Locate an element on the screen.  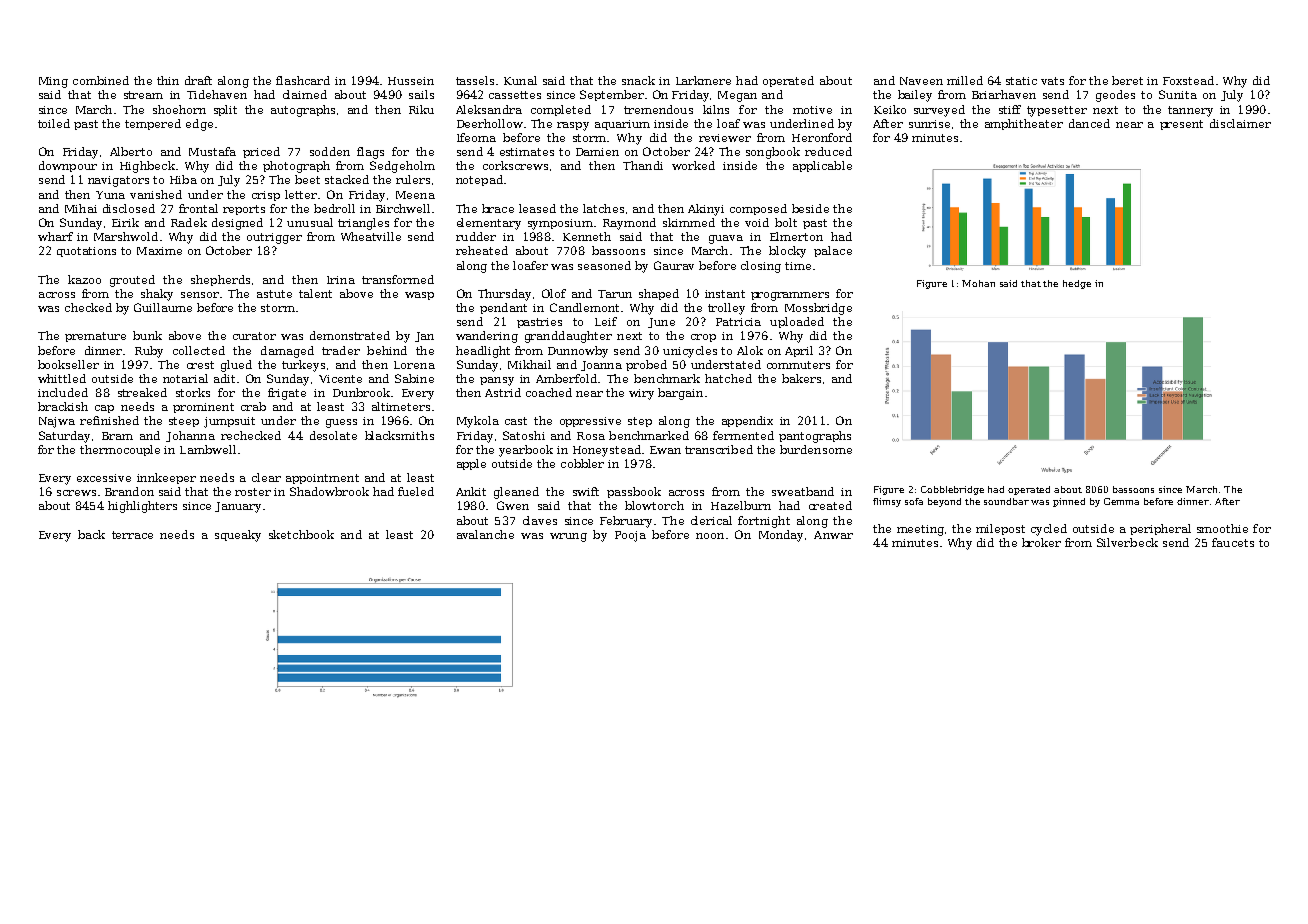
squeaky is located at coordinates (238, 536).
